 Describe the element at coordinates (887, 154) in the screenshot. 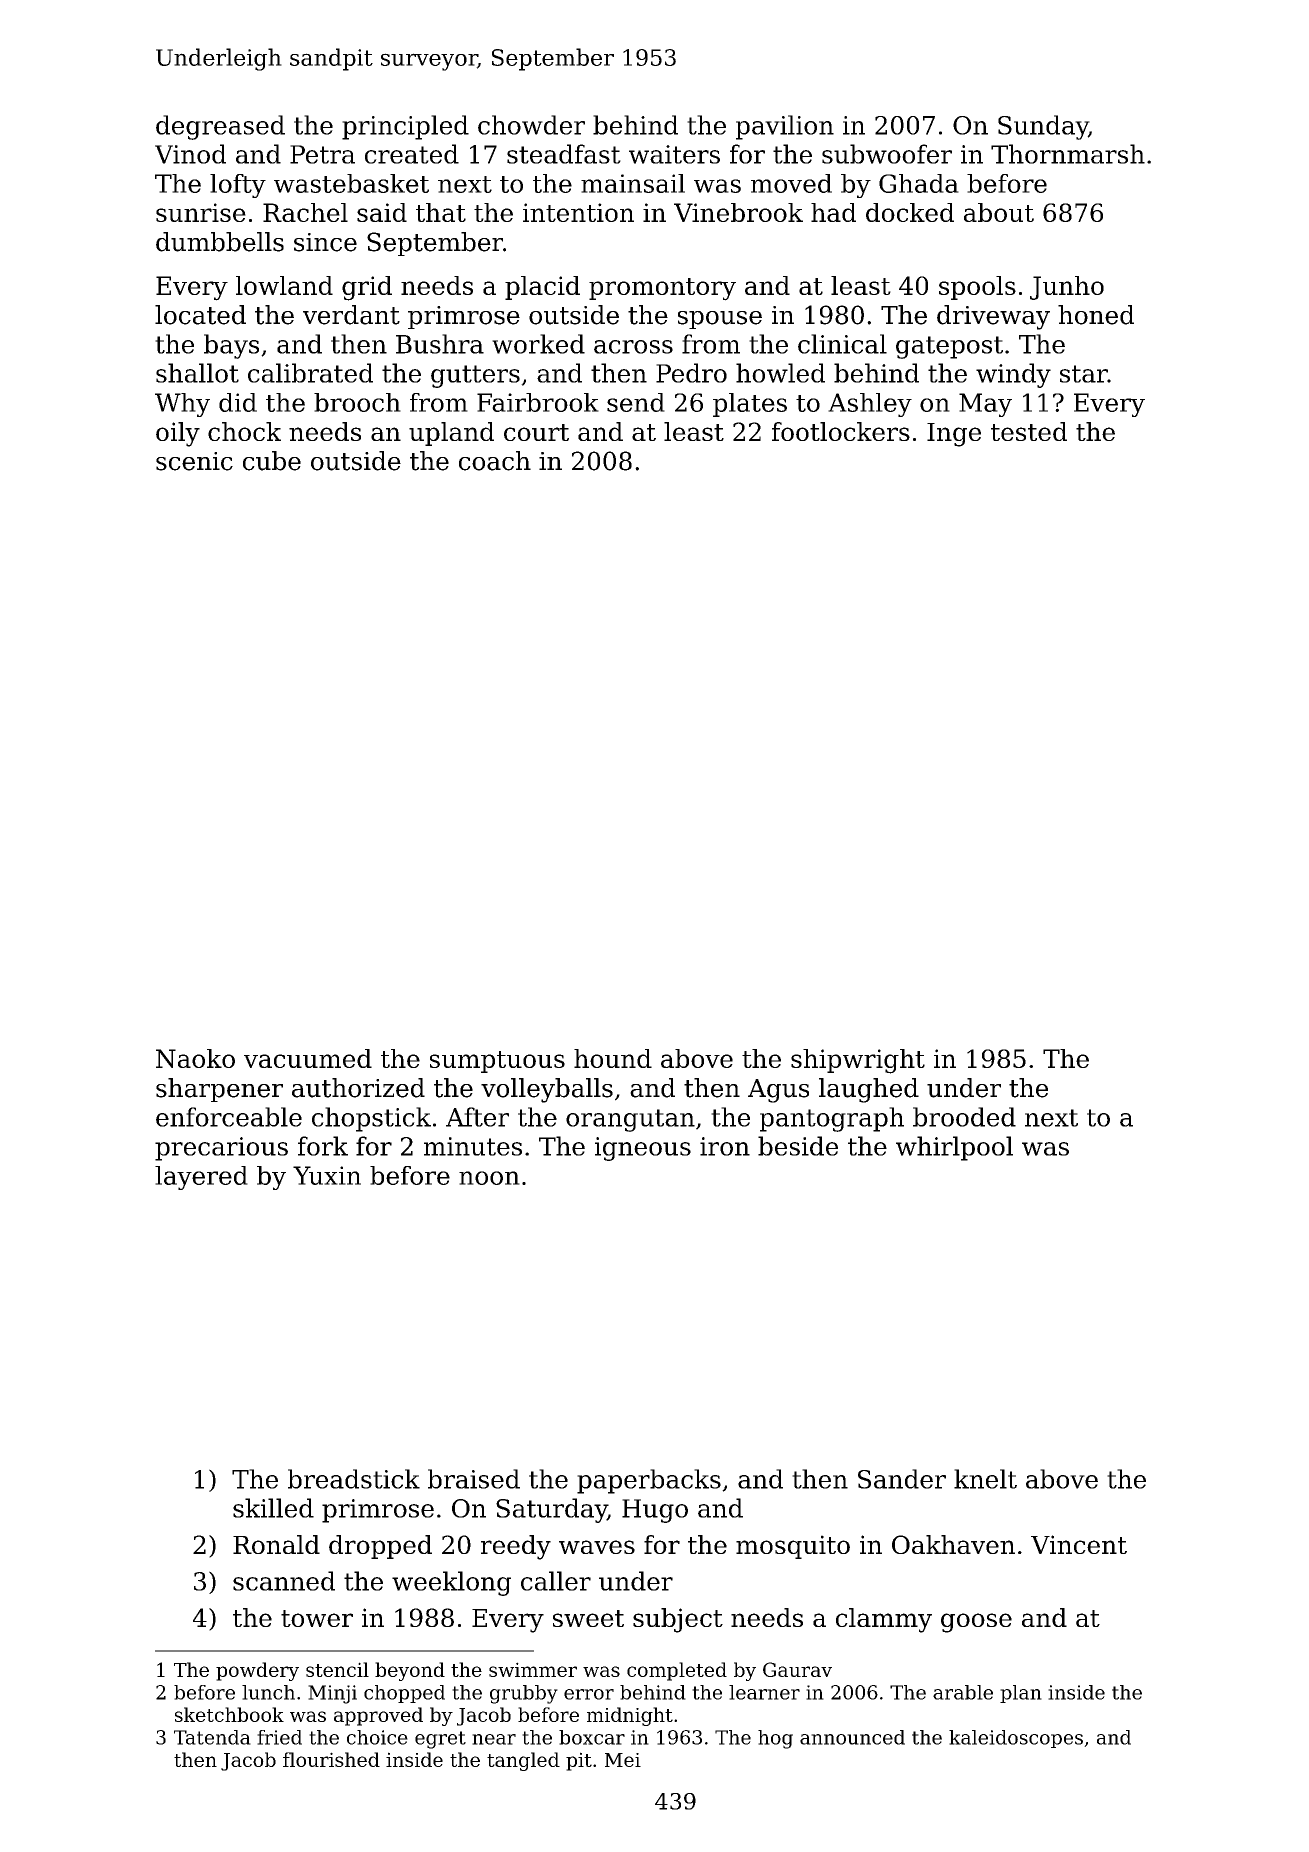

I see `subwoofer` at that location.
